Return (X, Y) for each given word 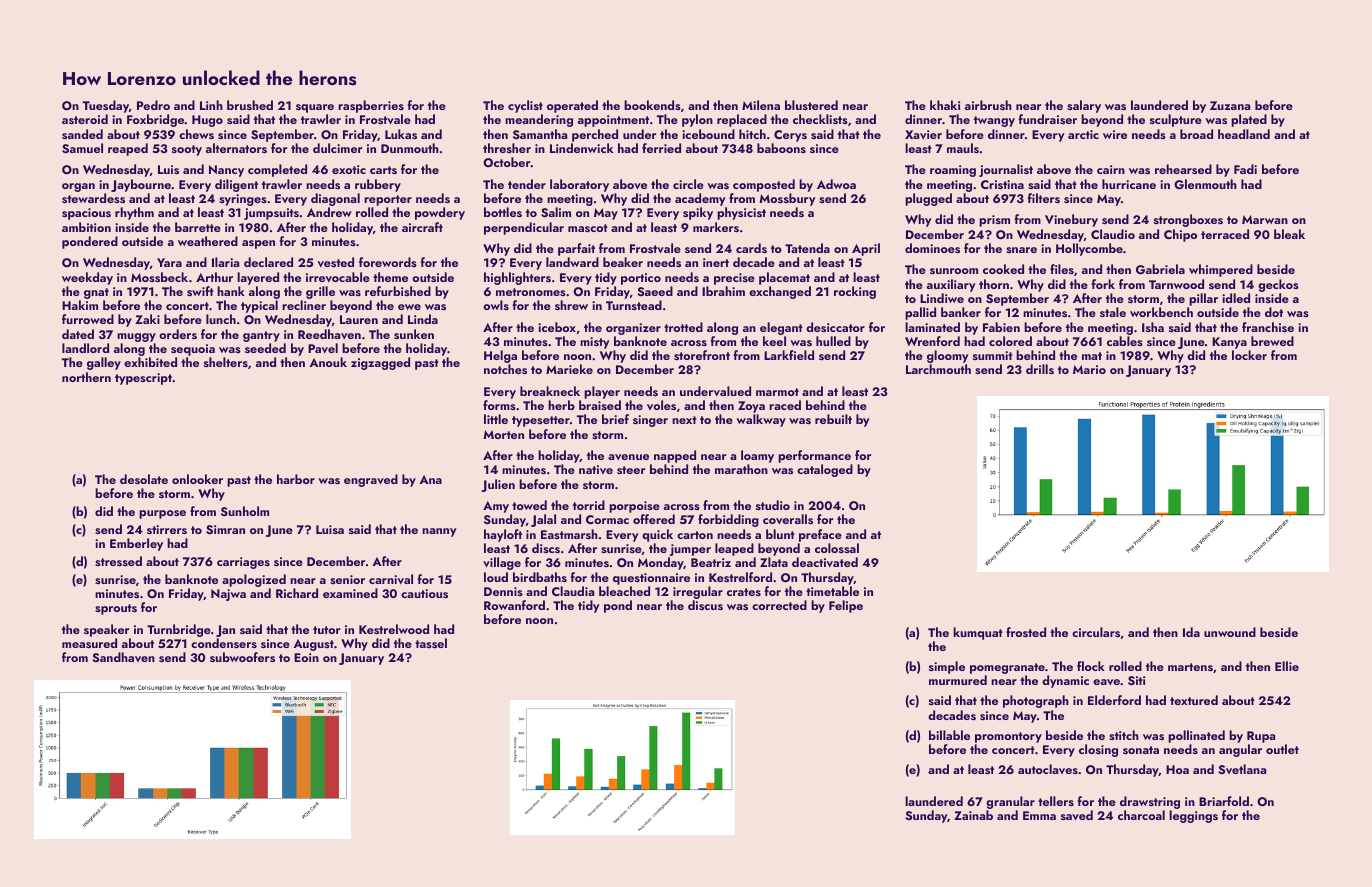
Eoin (306, 657)
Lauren (359, 319)
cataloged (825, 470)
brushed (250, 105)
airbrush (988, 105)
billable (949, 735)
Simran (225, 530)
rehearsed (1183, 169)
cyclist (525, 106)
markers (716, 227)
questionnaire (651, 579)
